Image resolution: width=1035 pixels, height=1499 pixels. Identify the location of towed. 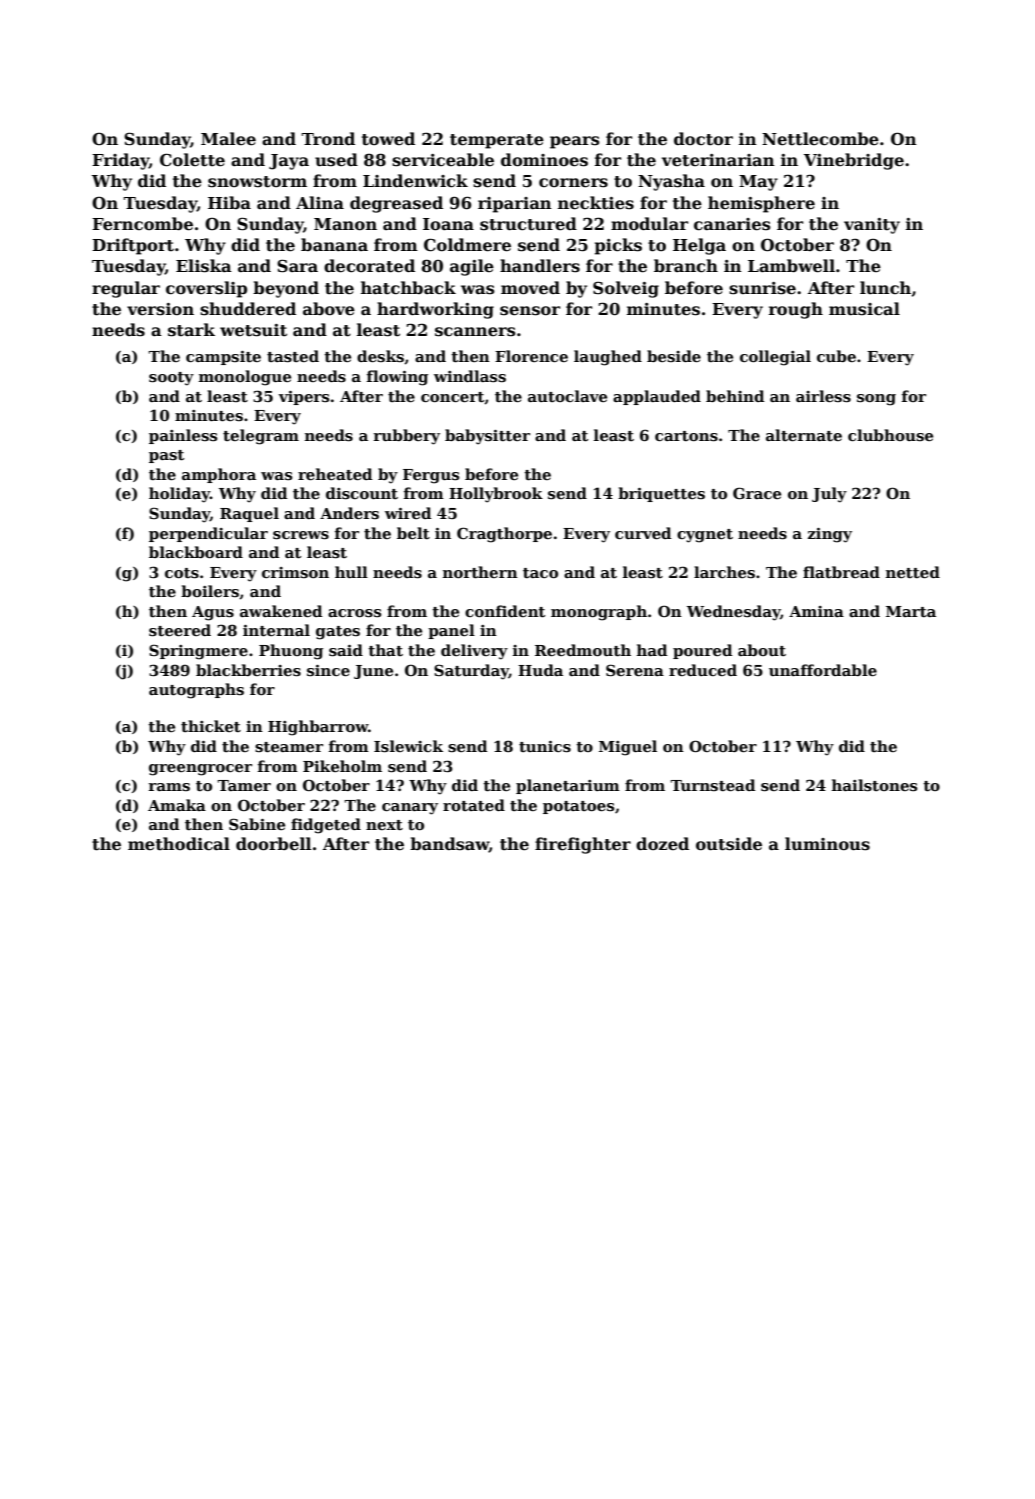
(388, 138).
